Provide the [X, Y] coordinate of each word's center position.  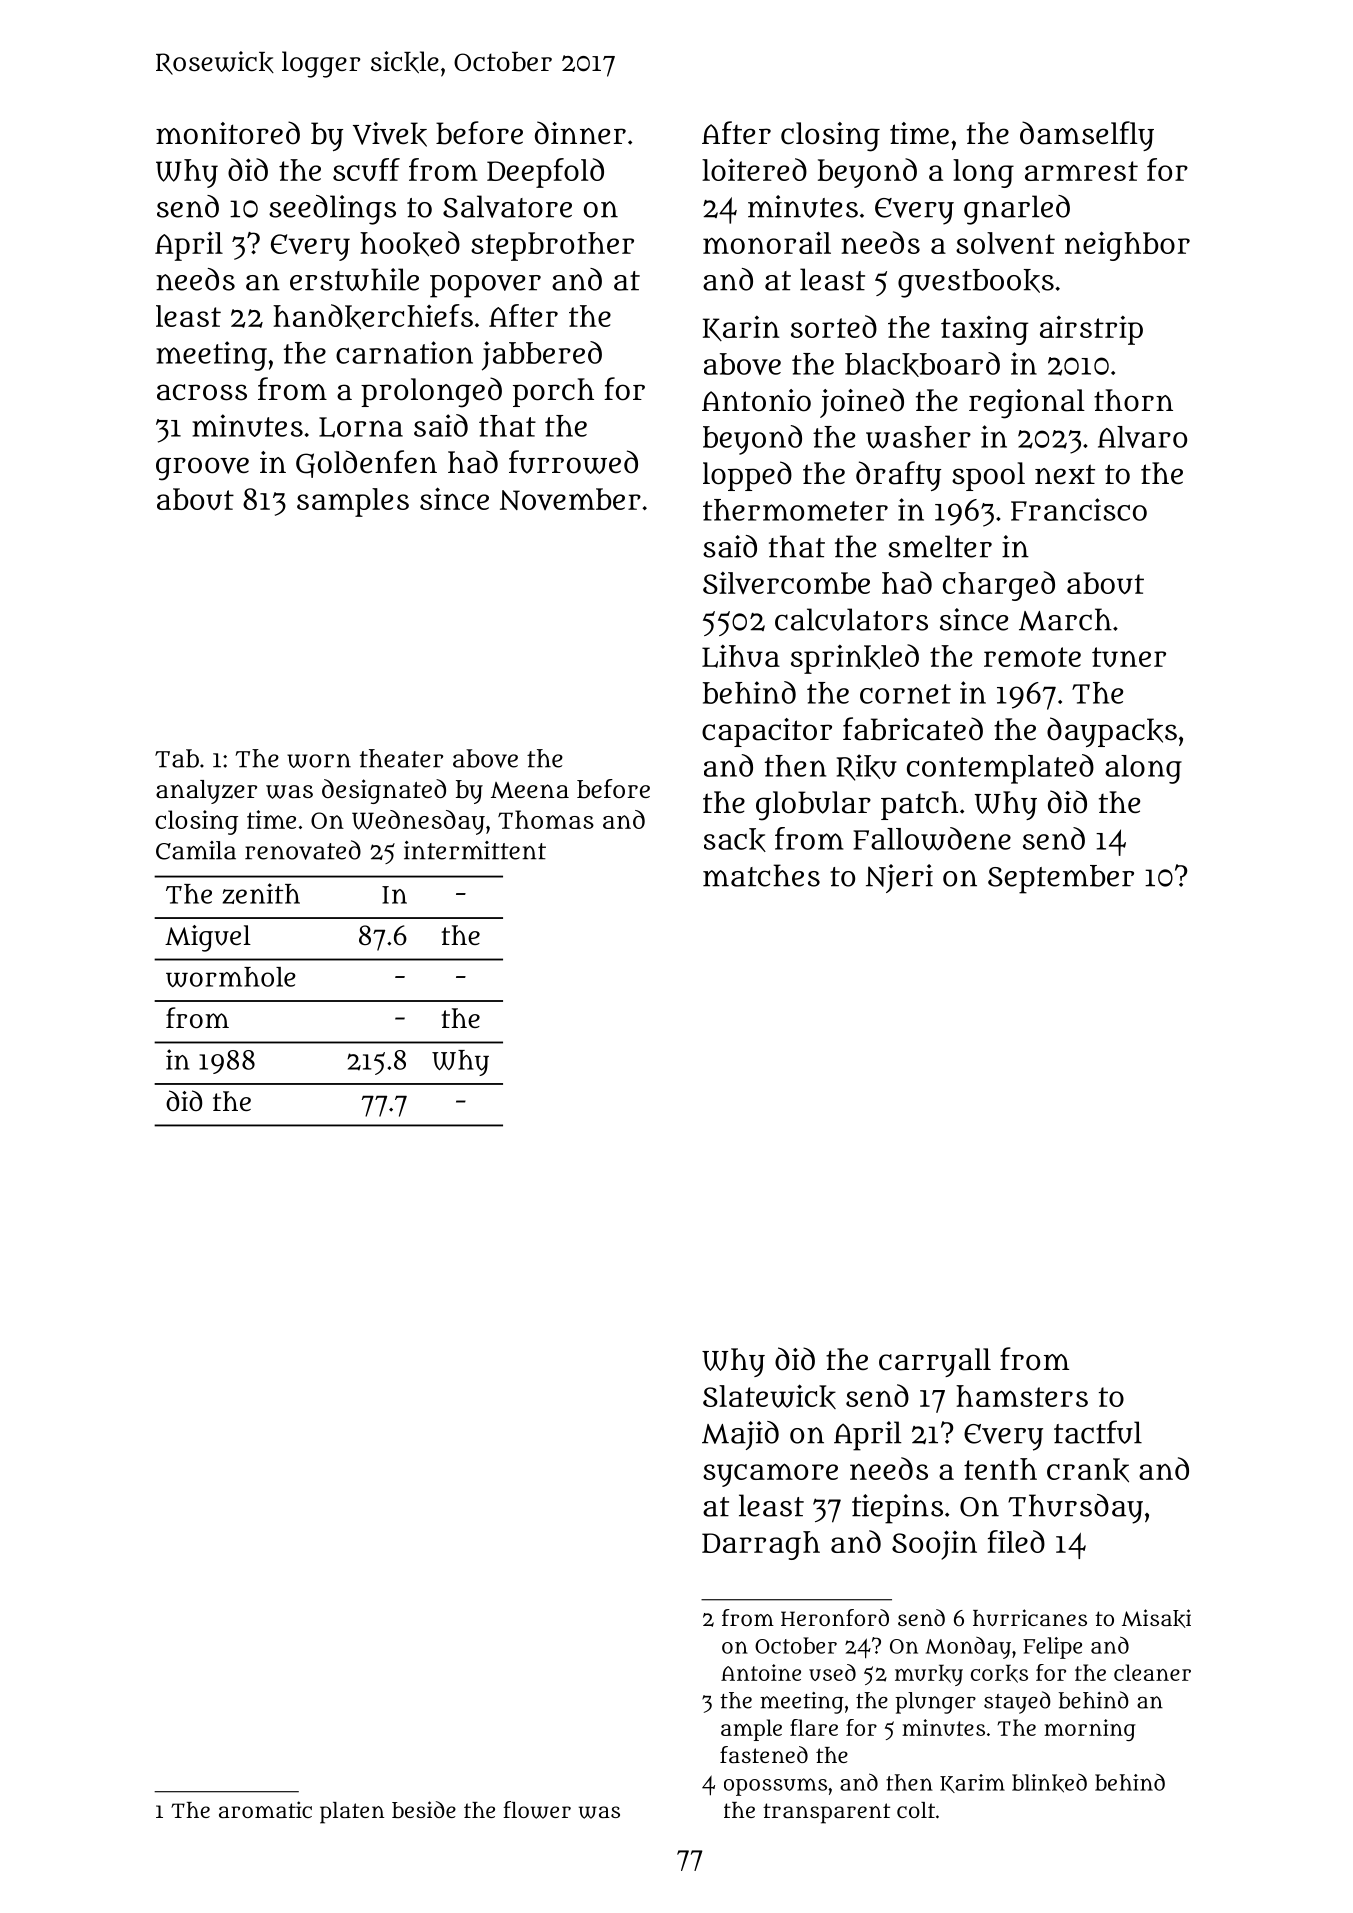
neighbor [1127, 246]
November [570, 499]
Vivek [390, 134]
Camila [196, 850]
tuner [1129, 657]
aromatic [265, 1809]
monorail [767, 242]
